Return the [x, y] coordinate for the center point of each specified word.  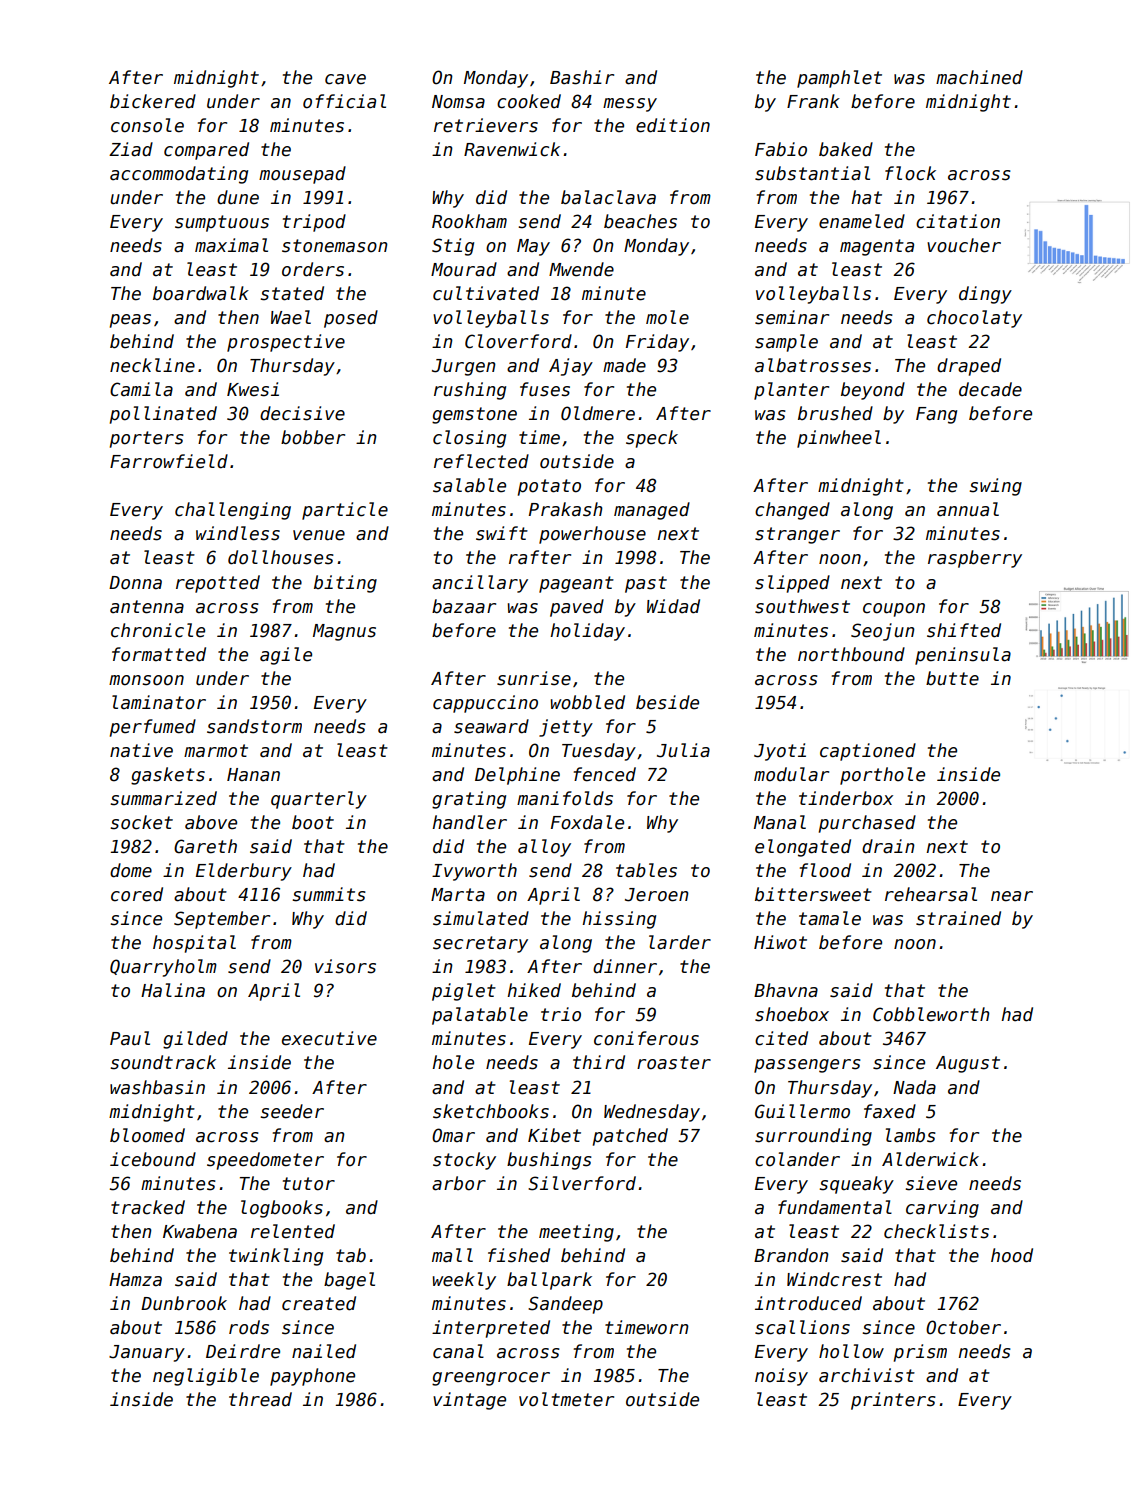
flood [825, 870]
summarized [163, 798]
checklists [936, 1231]
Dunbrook [184, 1303]
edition [673, 125]
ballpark [549, 1281]
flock [910, 173]
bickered [153, 101]
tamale [830, 918]
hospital [194, 944]
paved [577, 608]
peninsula [963, 656]
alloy [544, 848]
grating [469, 800]
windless [238, 533]
